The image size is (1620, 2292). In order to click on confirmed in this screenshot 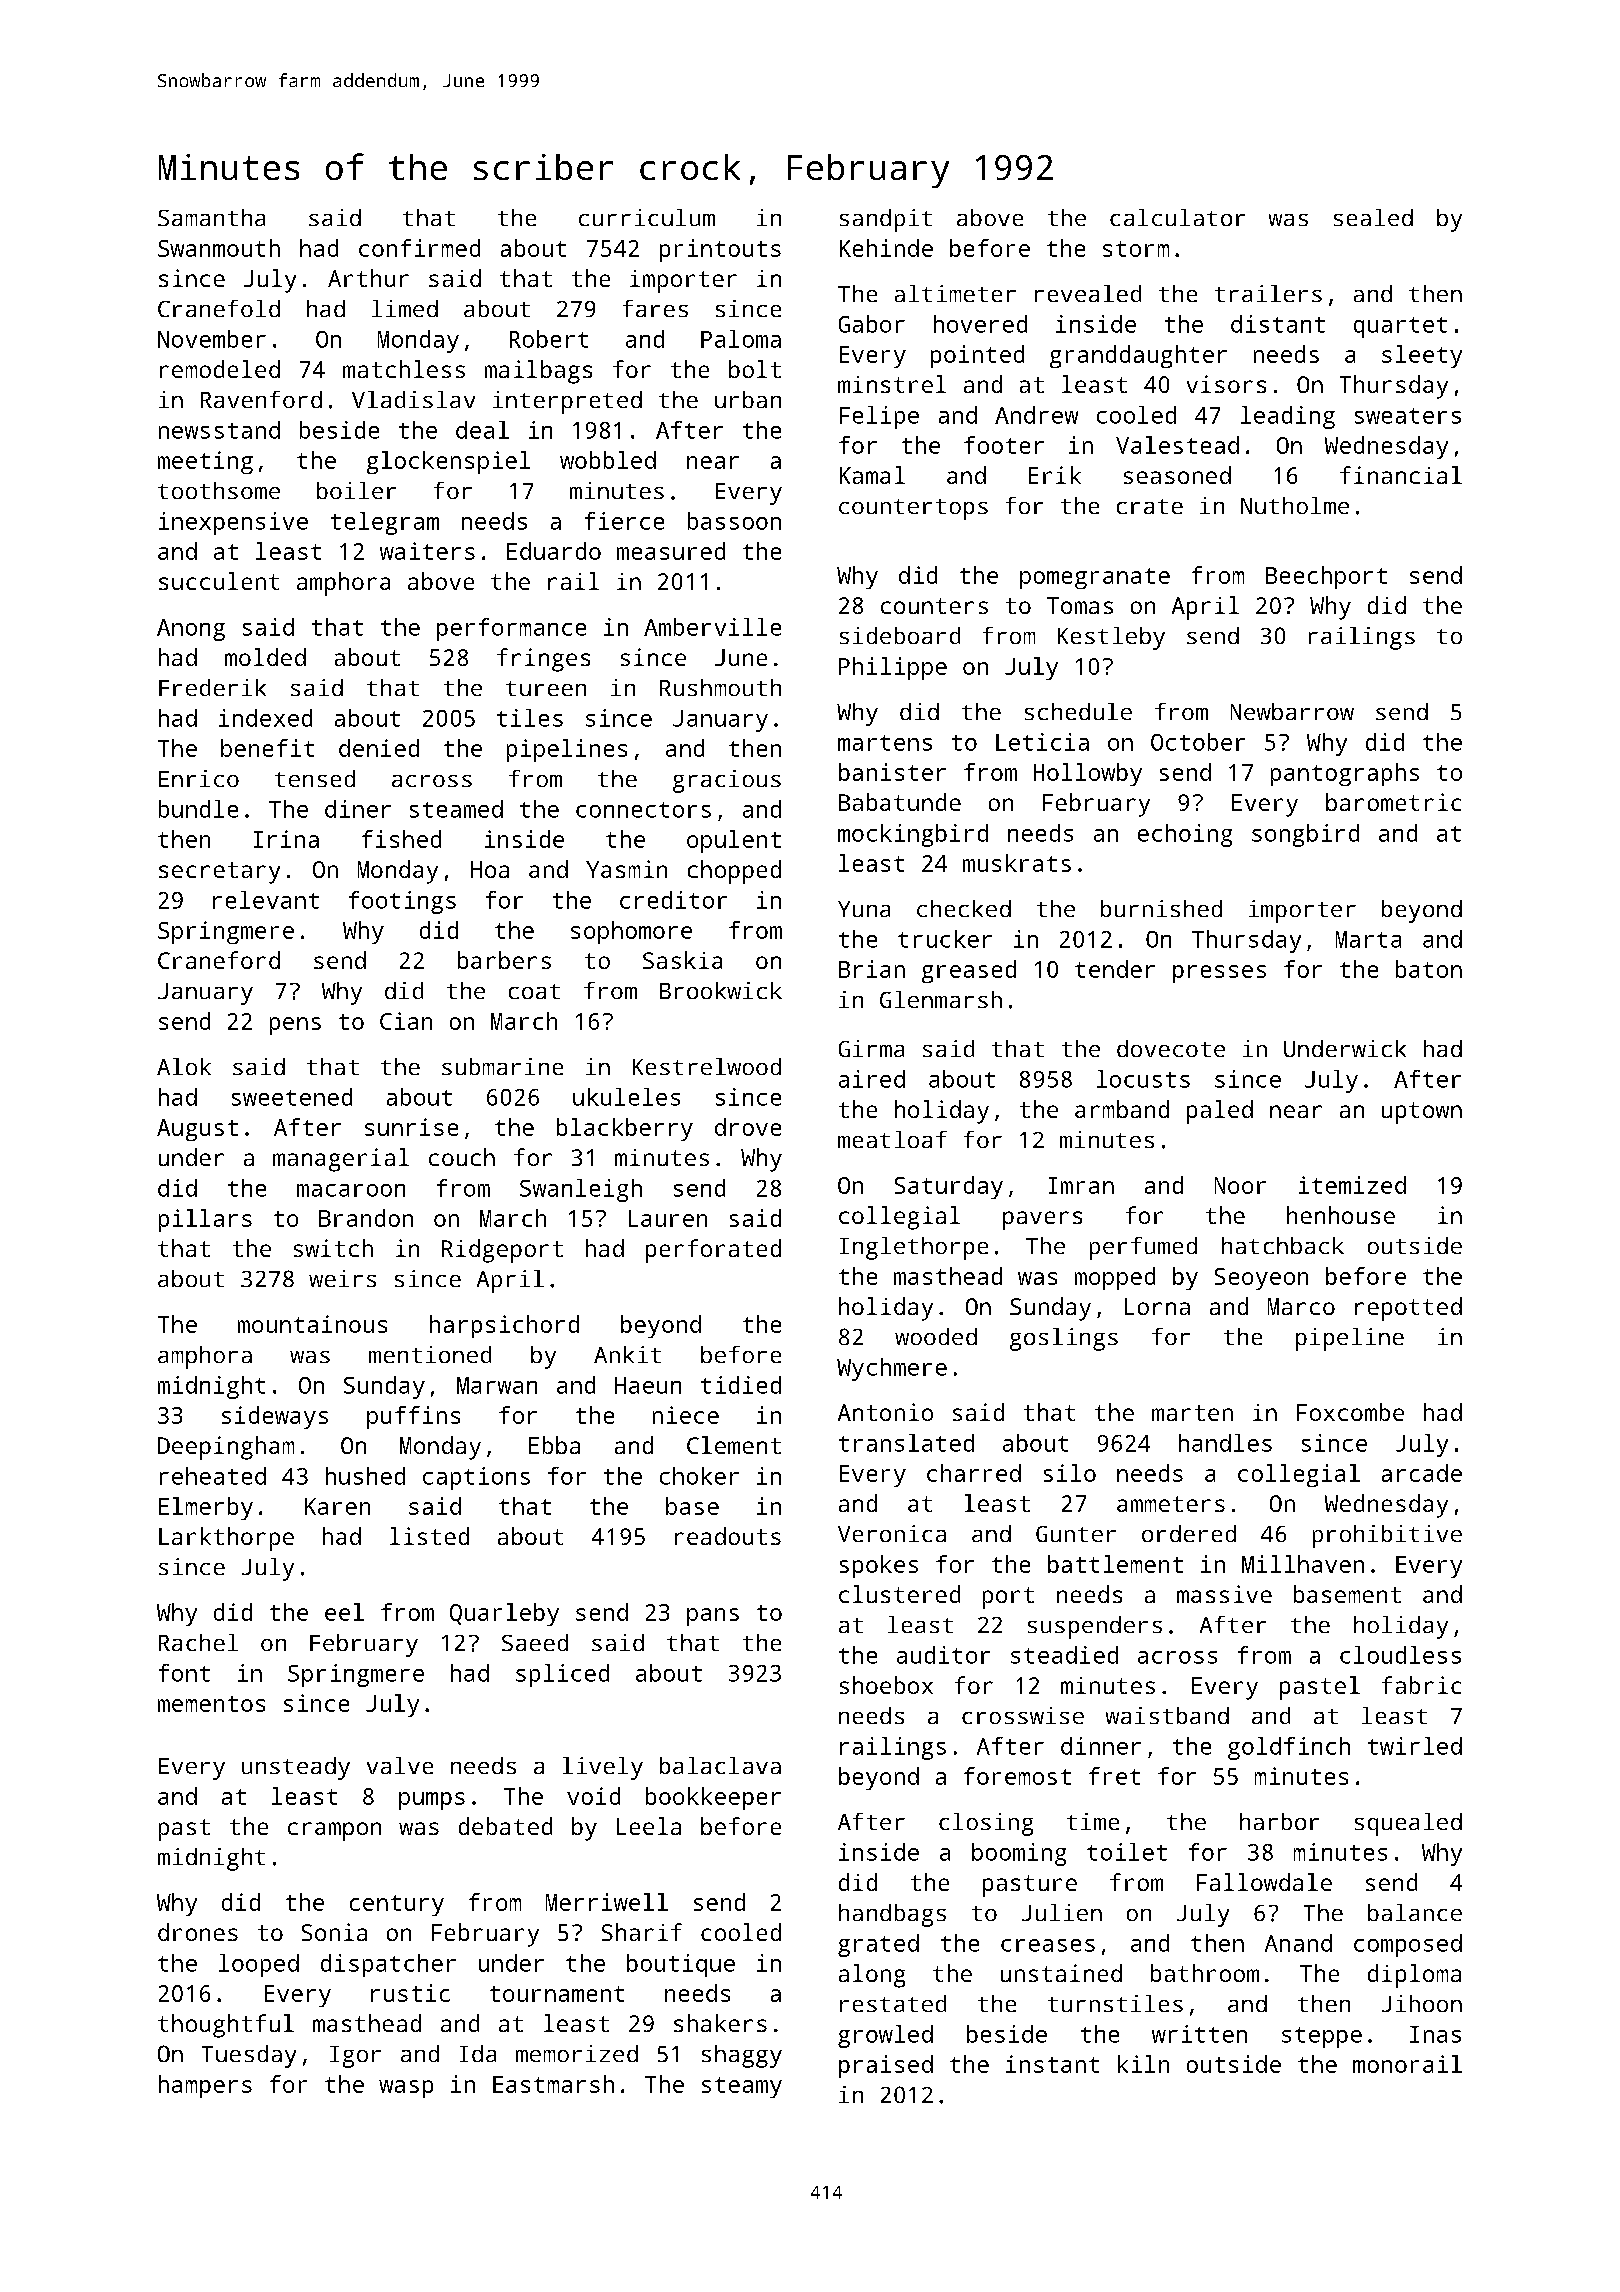, I will do `click(419, 248)`.
